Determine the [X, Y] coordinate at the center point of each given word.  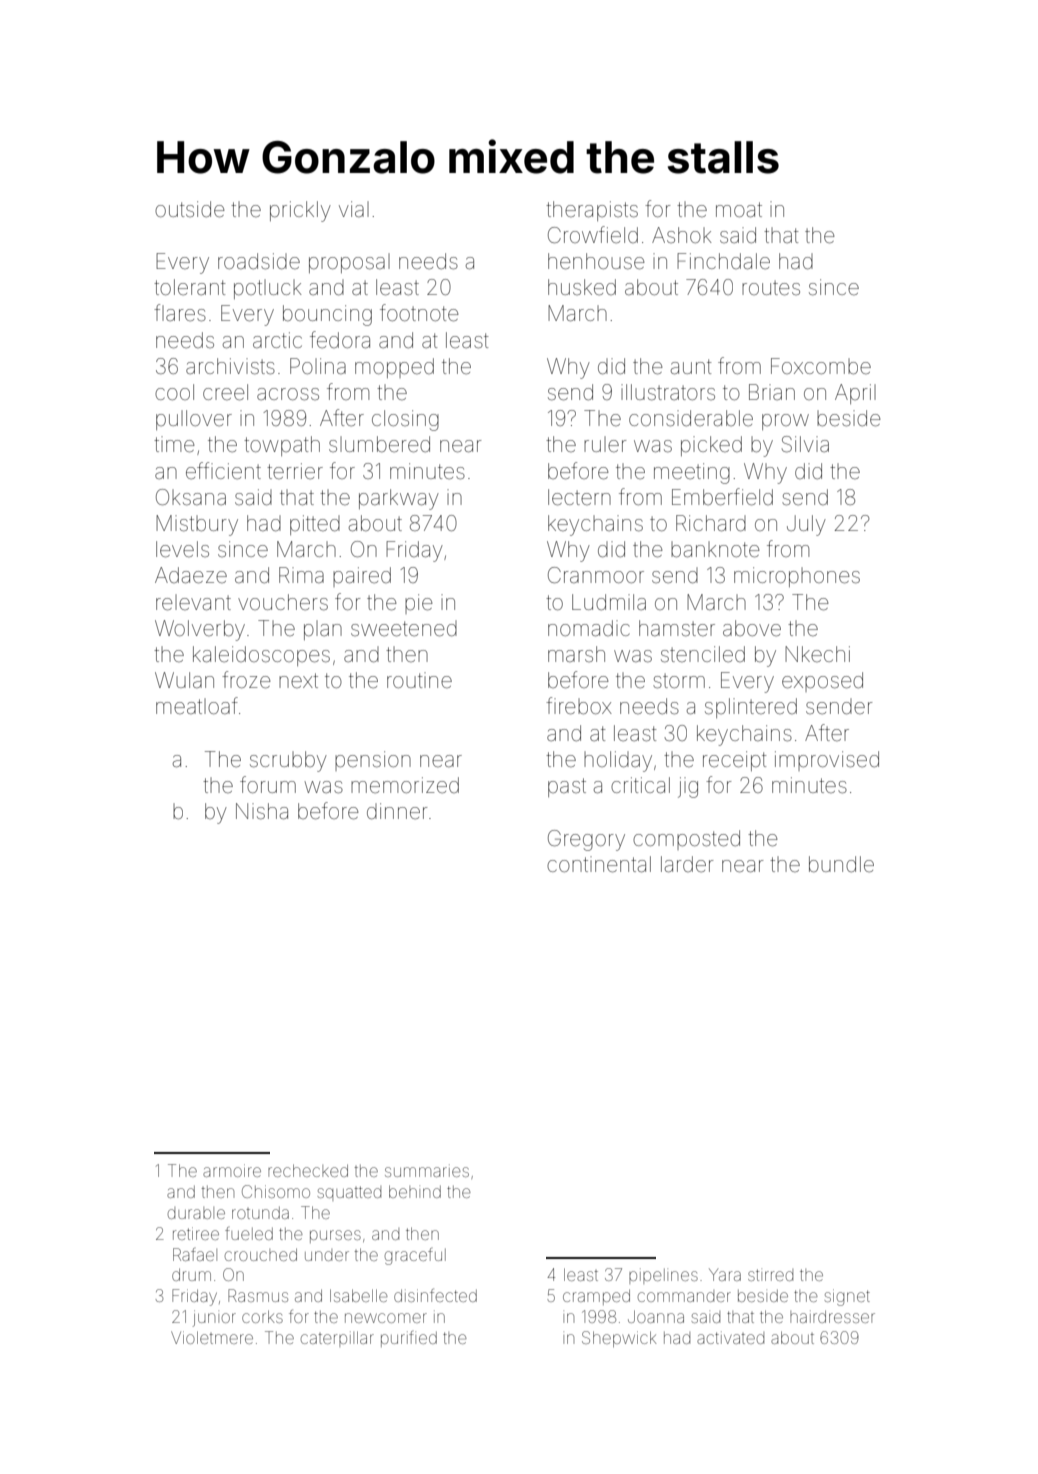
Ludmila [609, 602]
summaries [427, 1170]
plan [323, 630]
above [752, 628]
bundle [841, 864]
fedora [340, 339]
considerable [691, 418]
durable [196, 1213]
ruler [605, 444]
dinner [397, 811]
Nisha [262, 811]
